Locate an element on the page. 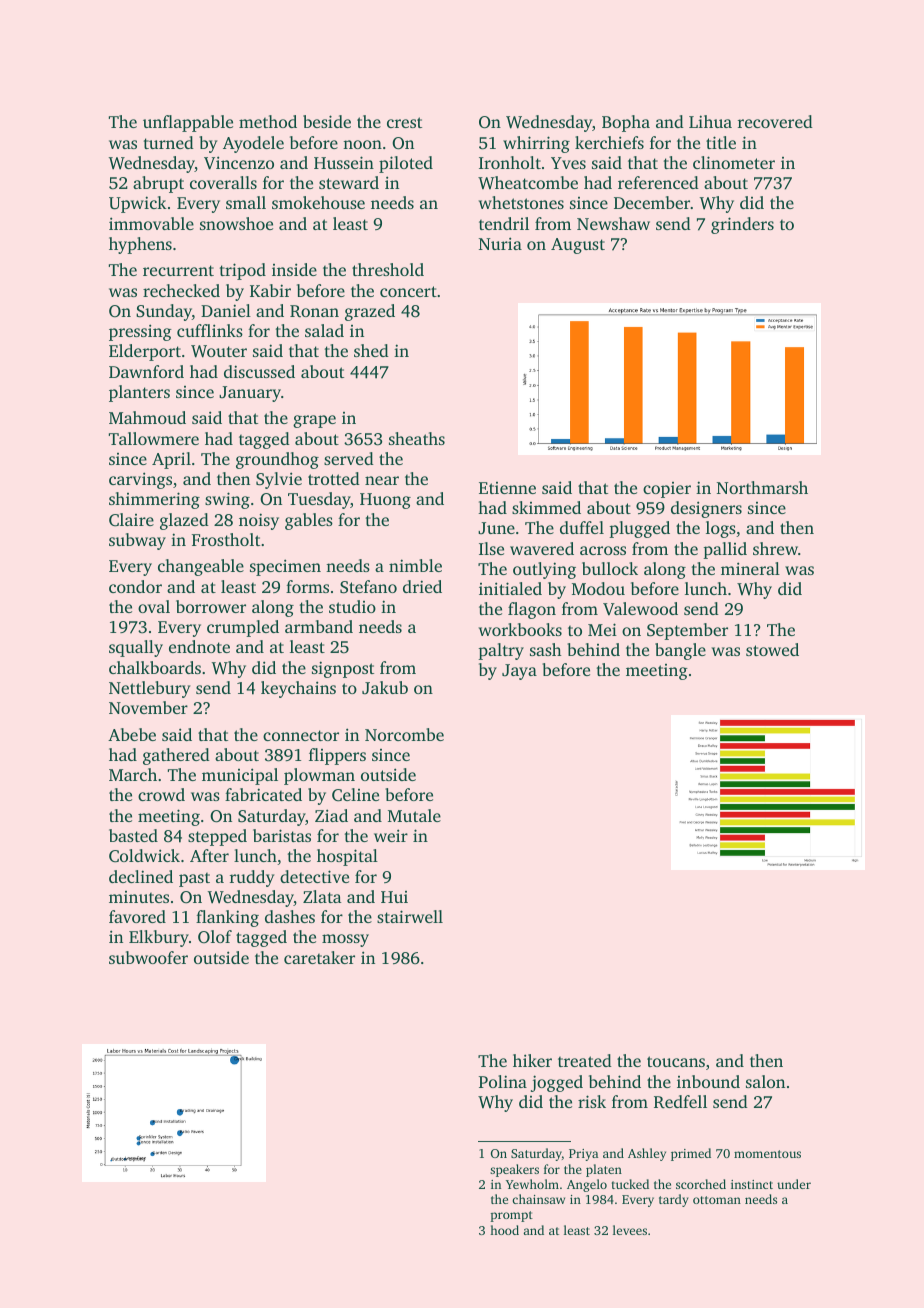 The height and width of the image is (1308, 924). subwoofer is located at coordinates (148, 957).
